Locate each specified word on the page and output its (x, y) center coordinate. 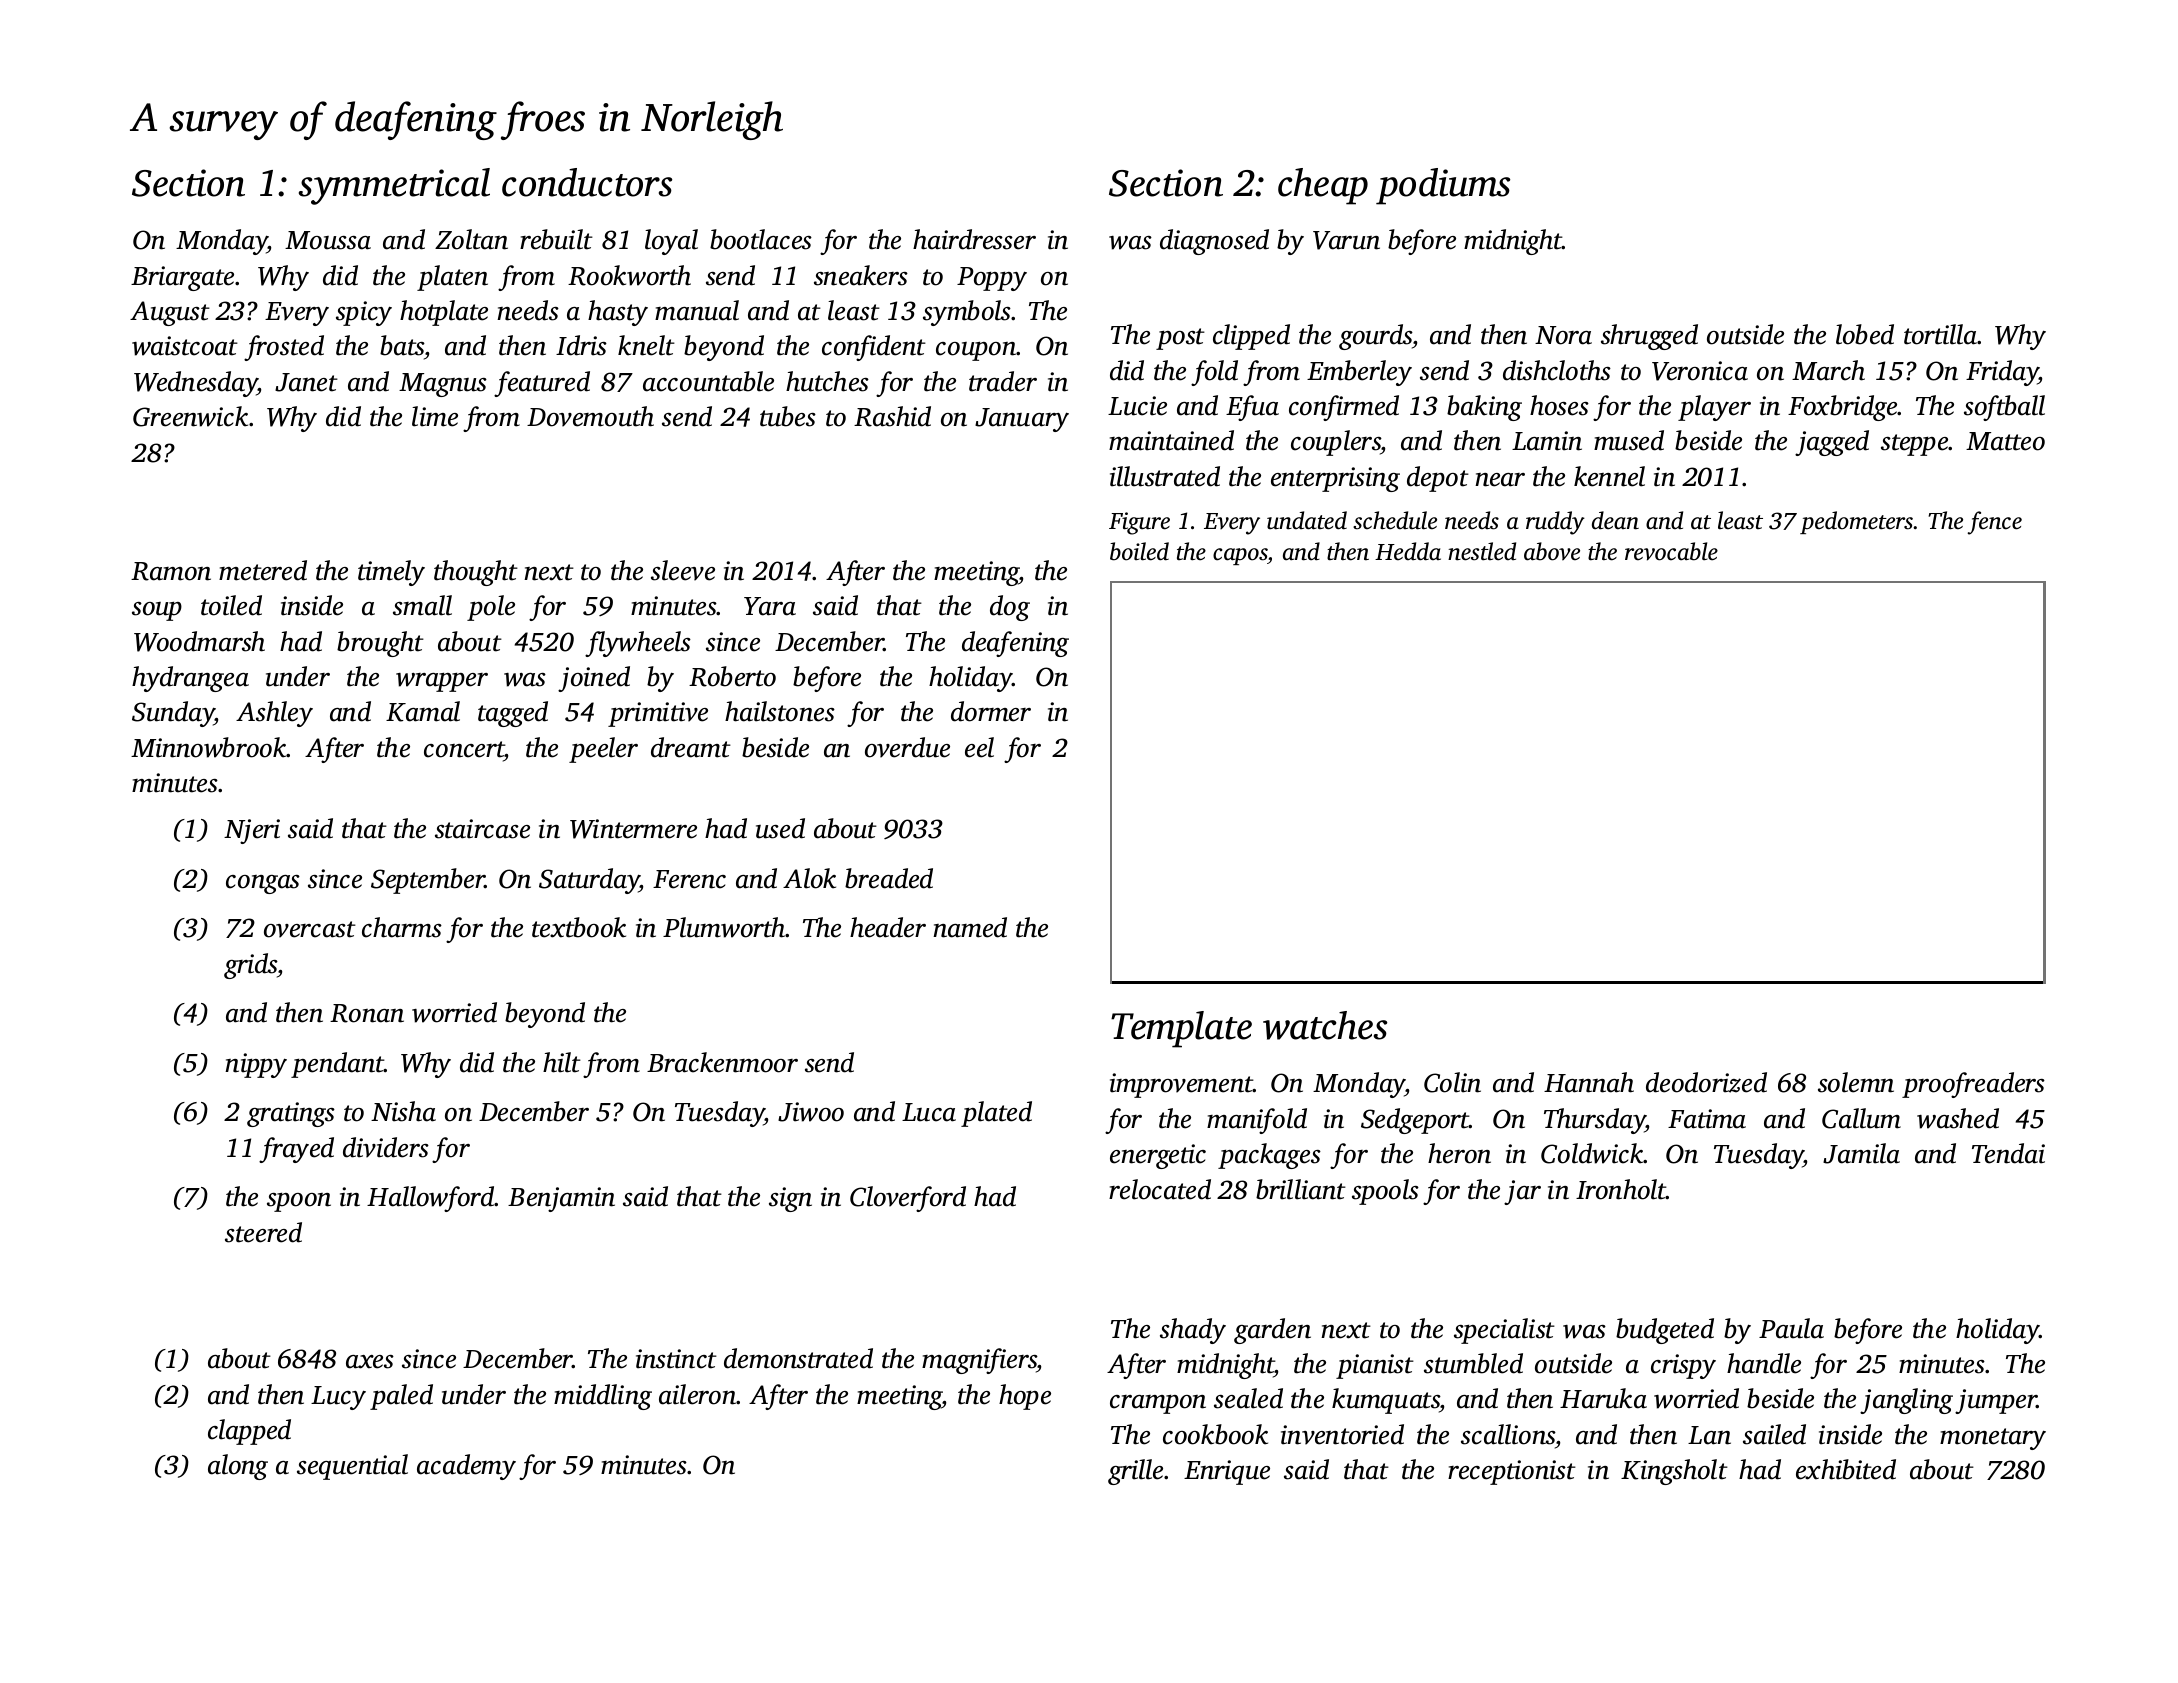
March (1828, 370)
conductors (587, 182)
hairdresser (974, 239)
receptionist (1512, 1472)
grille (1135, 1472)
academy (466, 1467)
